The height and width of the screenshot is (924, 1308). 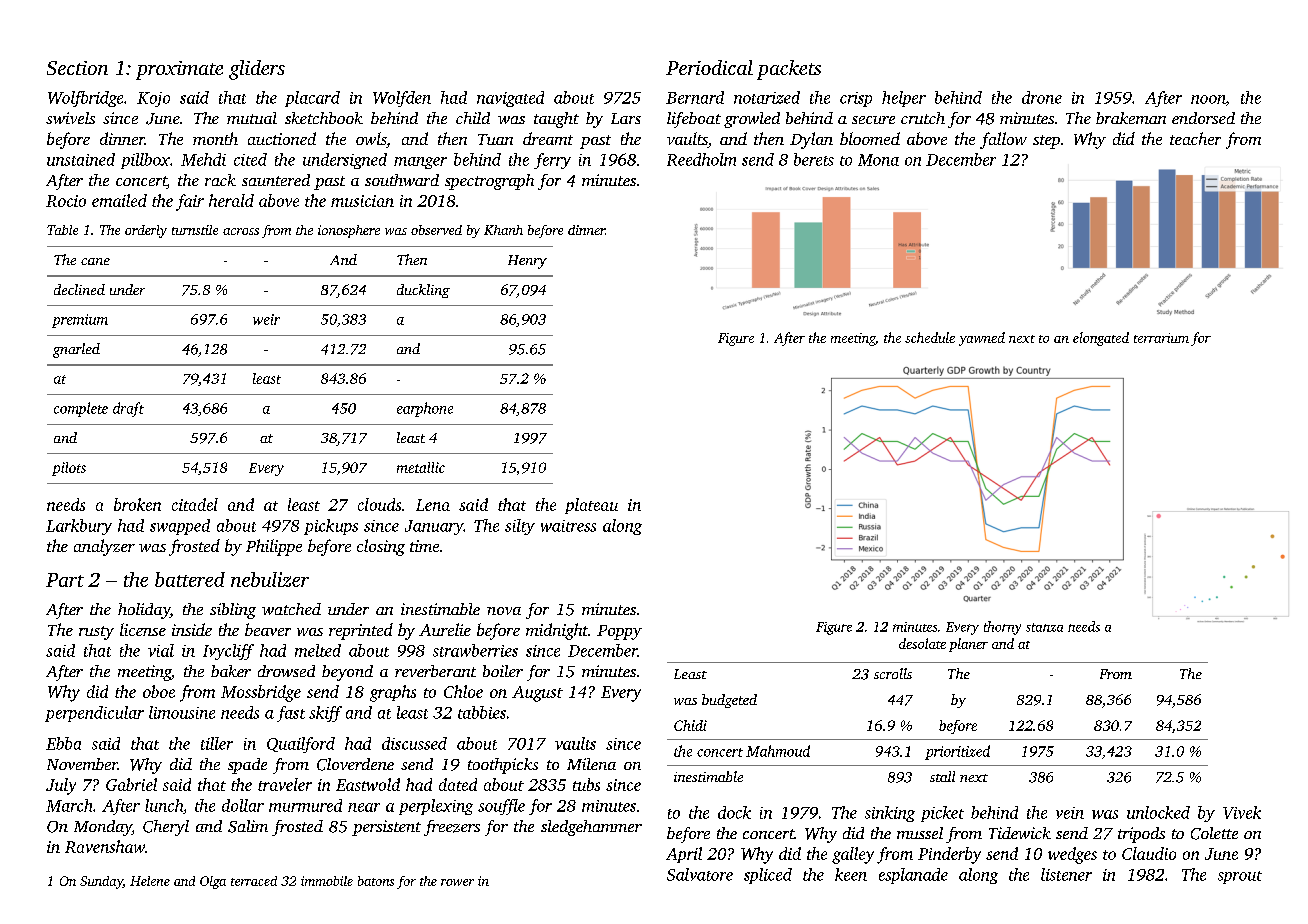 What do you see at coordinates (1020, 833) in the screenshot?
I see `Tidewick` at bounding box center [1020, 833].
